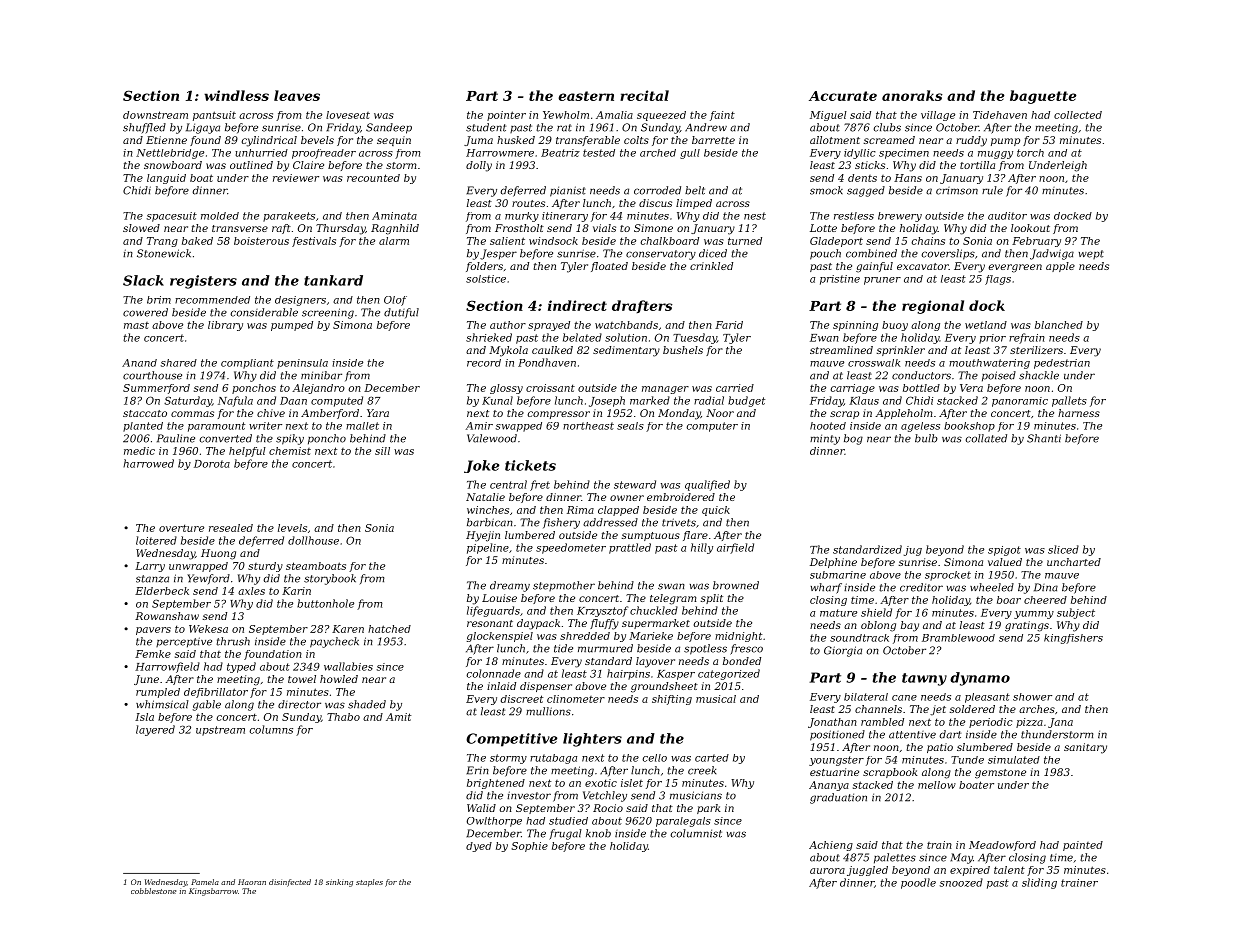 Image resolution: width=1233 pixels, height=952 pixels. Describe the element at coordinates (167, 616) in the document. I see `Rowanshaw` at that location.
